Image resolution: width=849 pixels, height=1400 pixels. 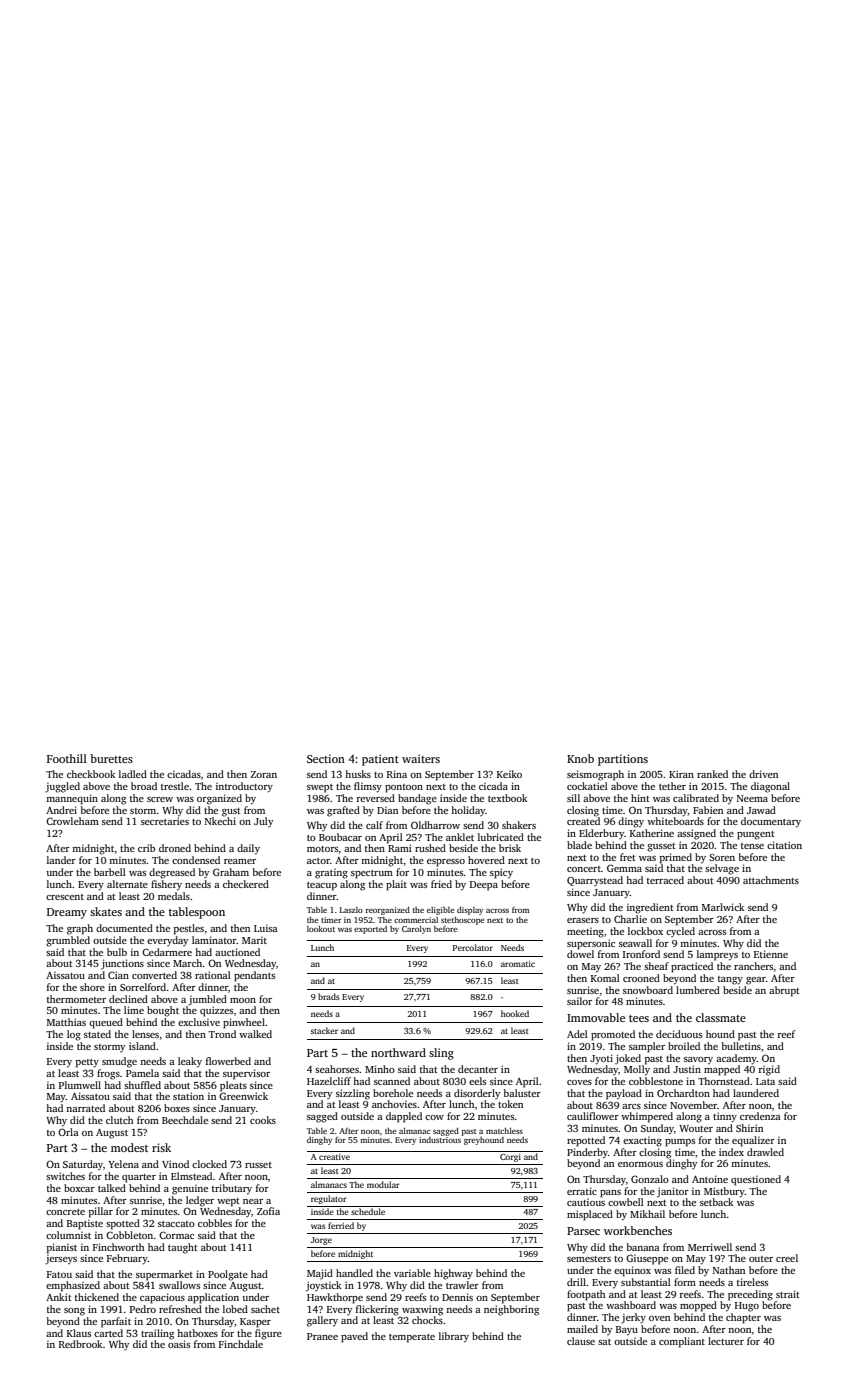 What do you see at coordinates (322, 1321) in the screenshot?
I see `gallery` at bounding box center [322, 1321].
